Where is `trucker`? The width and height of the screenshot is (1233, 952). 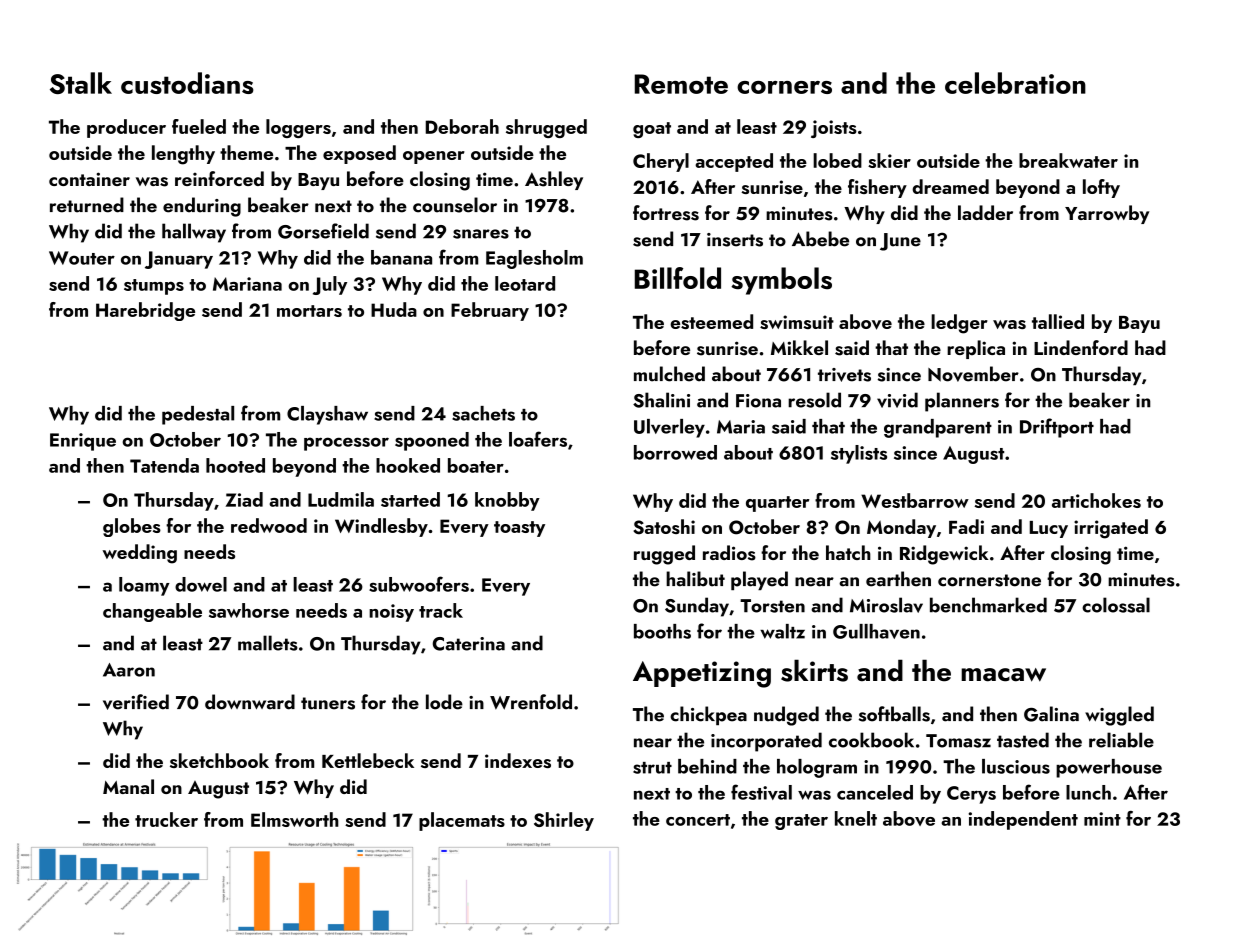
trucker is located at coordinates (166, 819).
